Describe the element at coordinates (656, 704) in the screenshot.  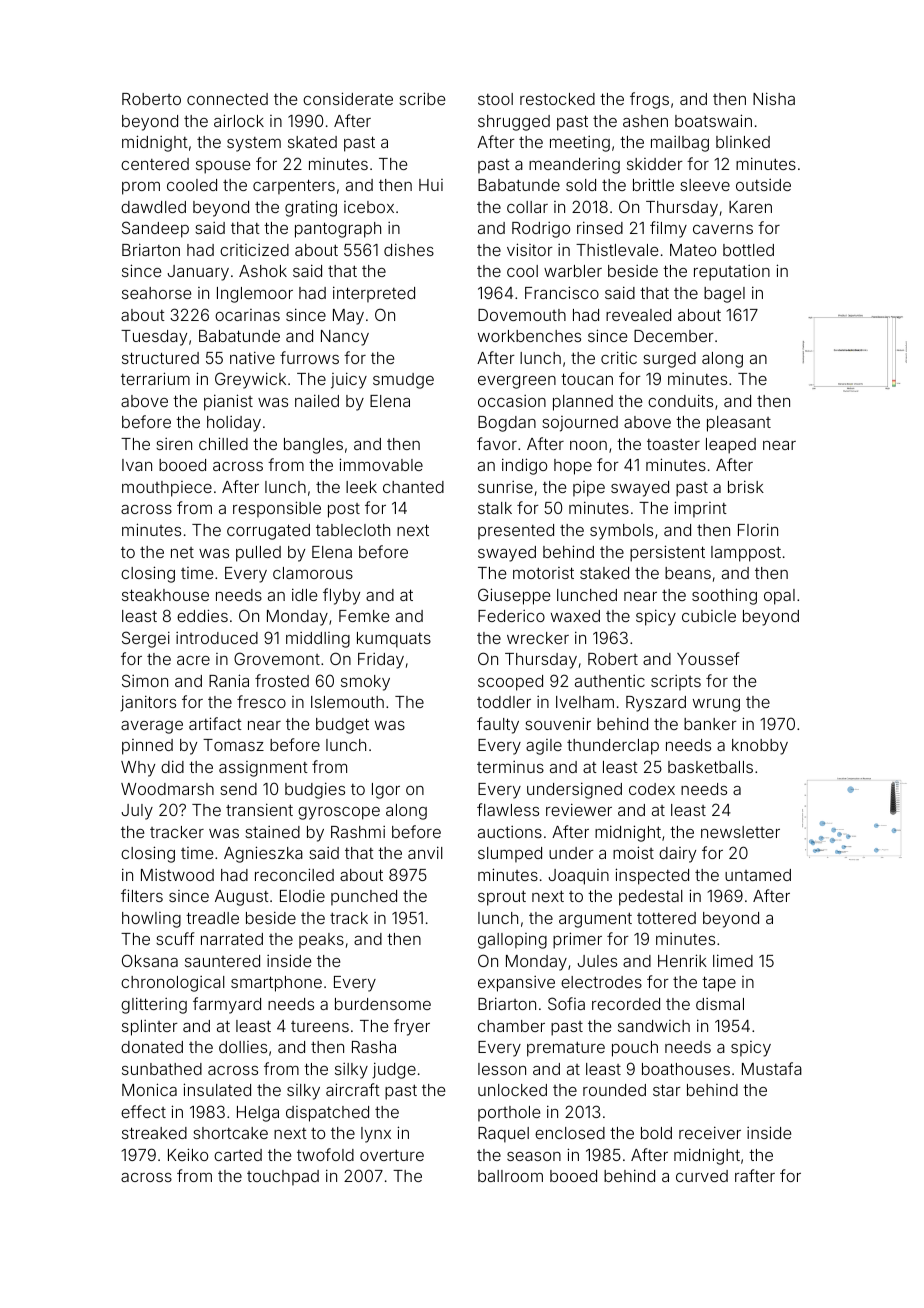
I see `Ryszard` at that location.
